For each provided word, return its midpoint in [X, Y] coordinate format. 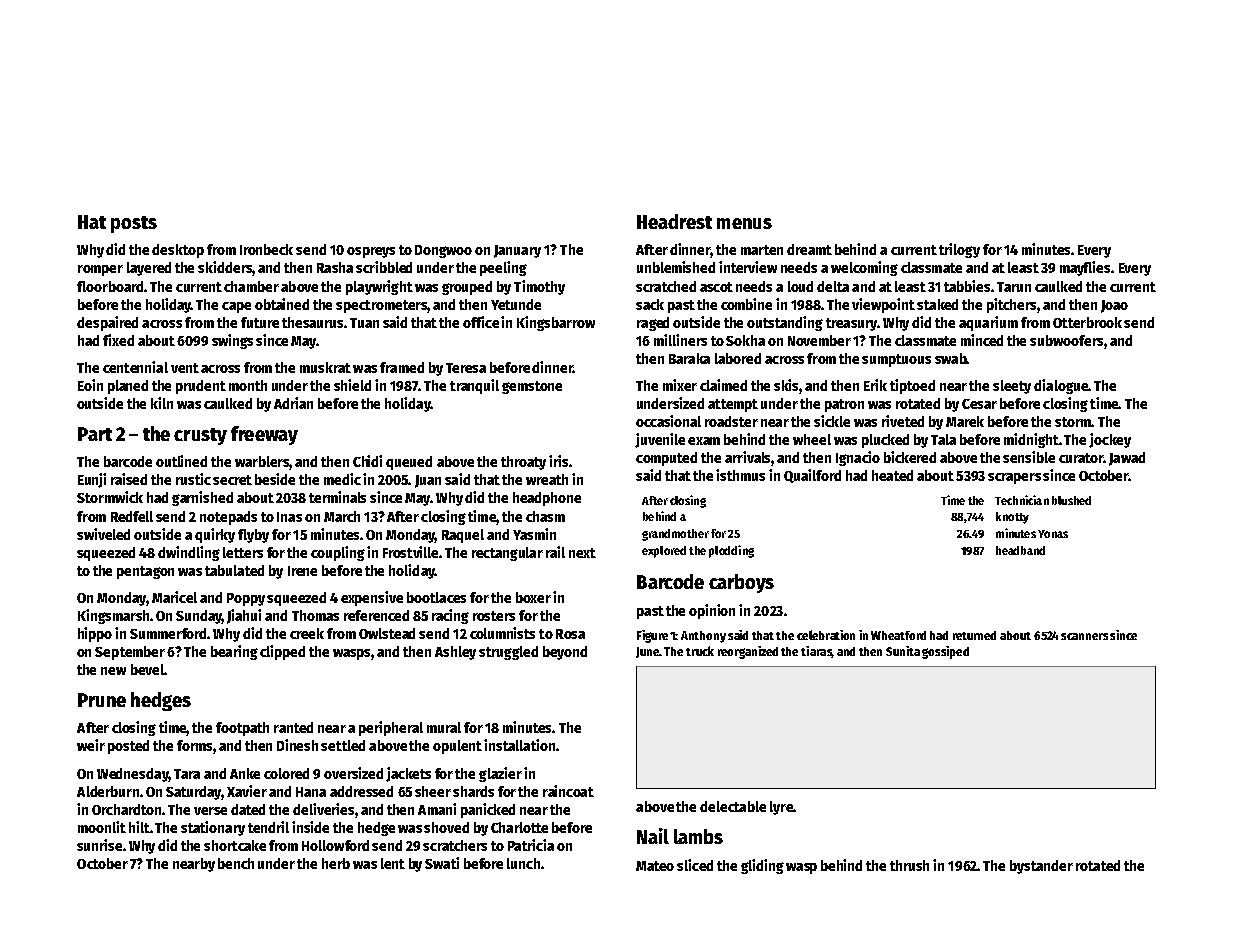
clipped [282, 652]
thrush [909, 865]
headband [1020, 550]
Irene [302, 571]
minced [982, 340]
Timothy [539, 287]
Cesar [979, 404]
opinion [712, 611]
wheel [812, 439]
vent [185, 368]
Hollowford [335, 845]
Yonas [1053, 534]
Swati [442, 863]
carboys [741, 583]
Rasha [335, 267]
